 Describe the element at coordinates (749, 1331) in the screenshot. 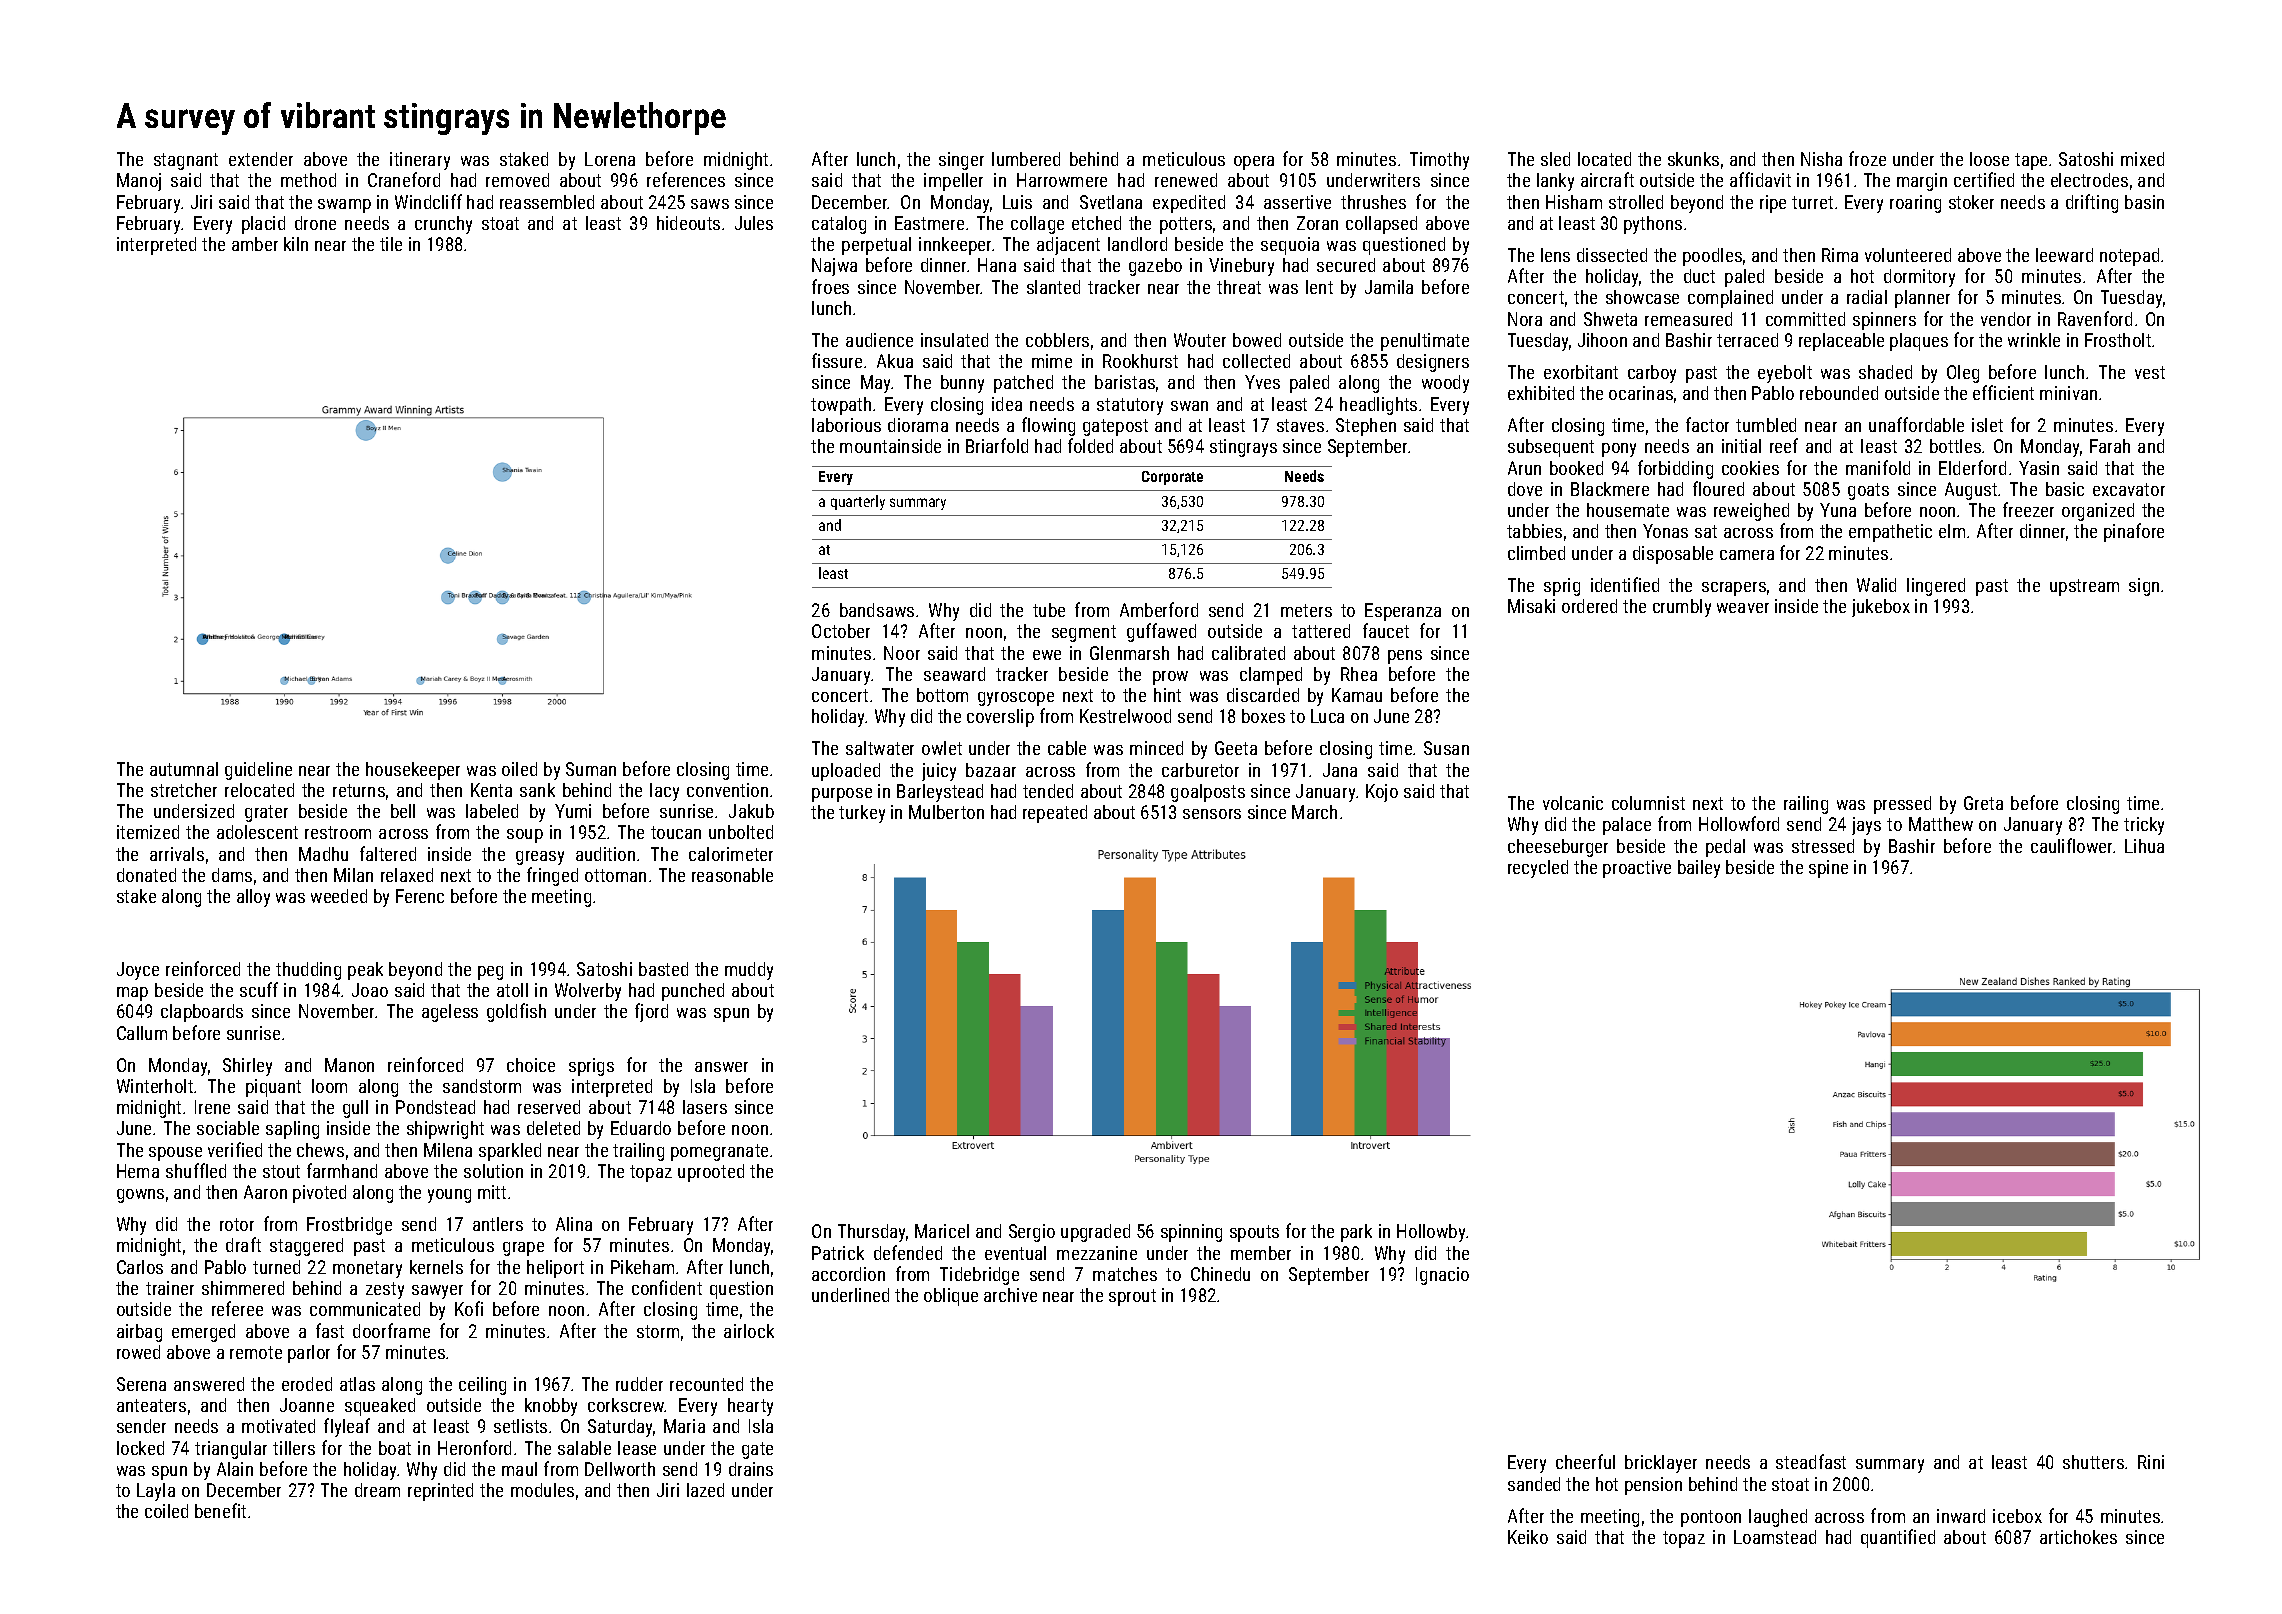

I see `airlock` at that location.
